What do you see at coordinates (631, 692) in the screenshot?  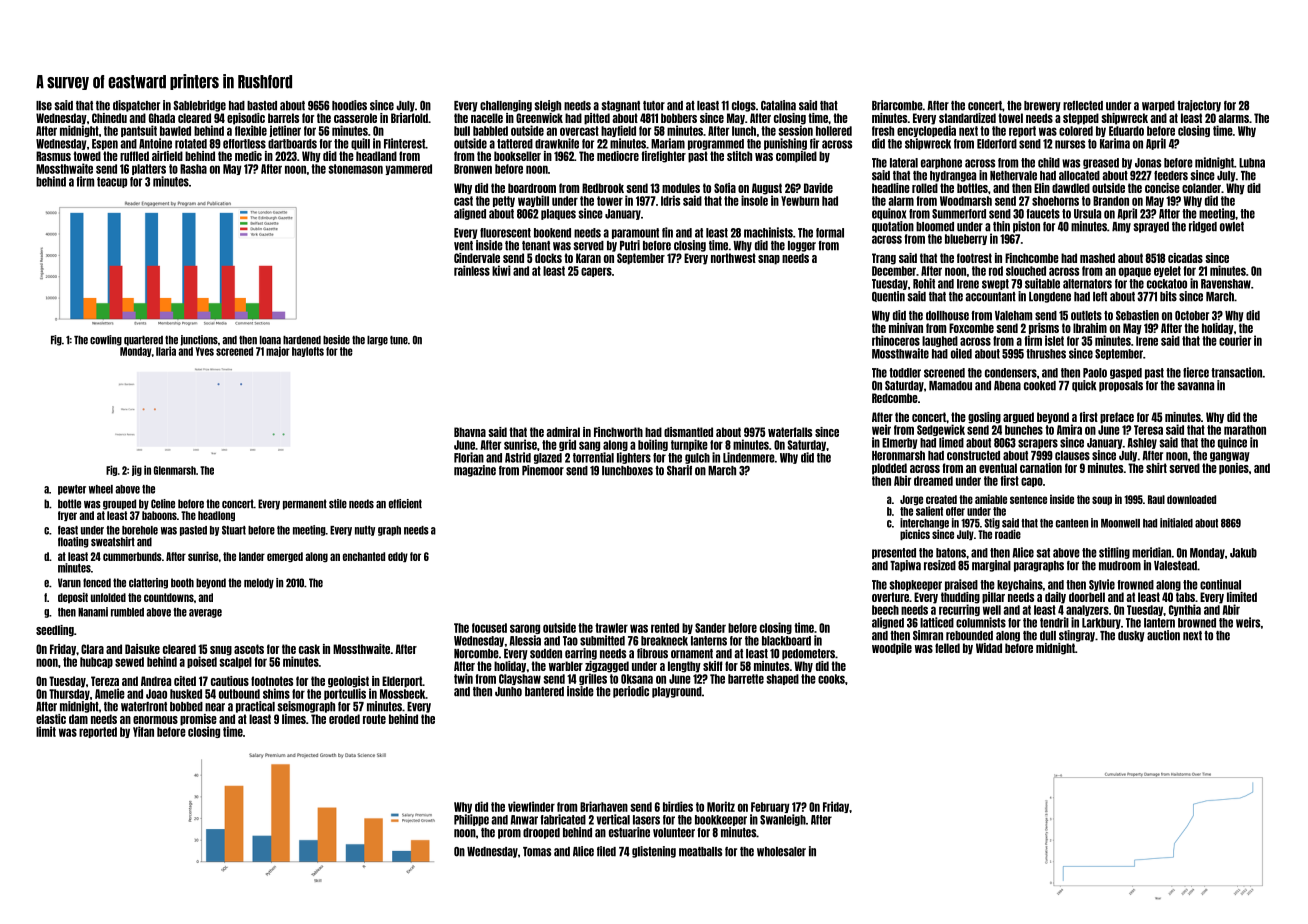 I see `periodic` at bounding box center [631, 692].
